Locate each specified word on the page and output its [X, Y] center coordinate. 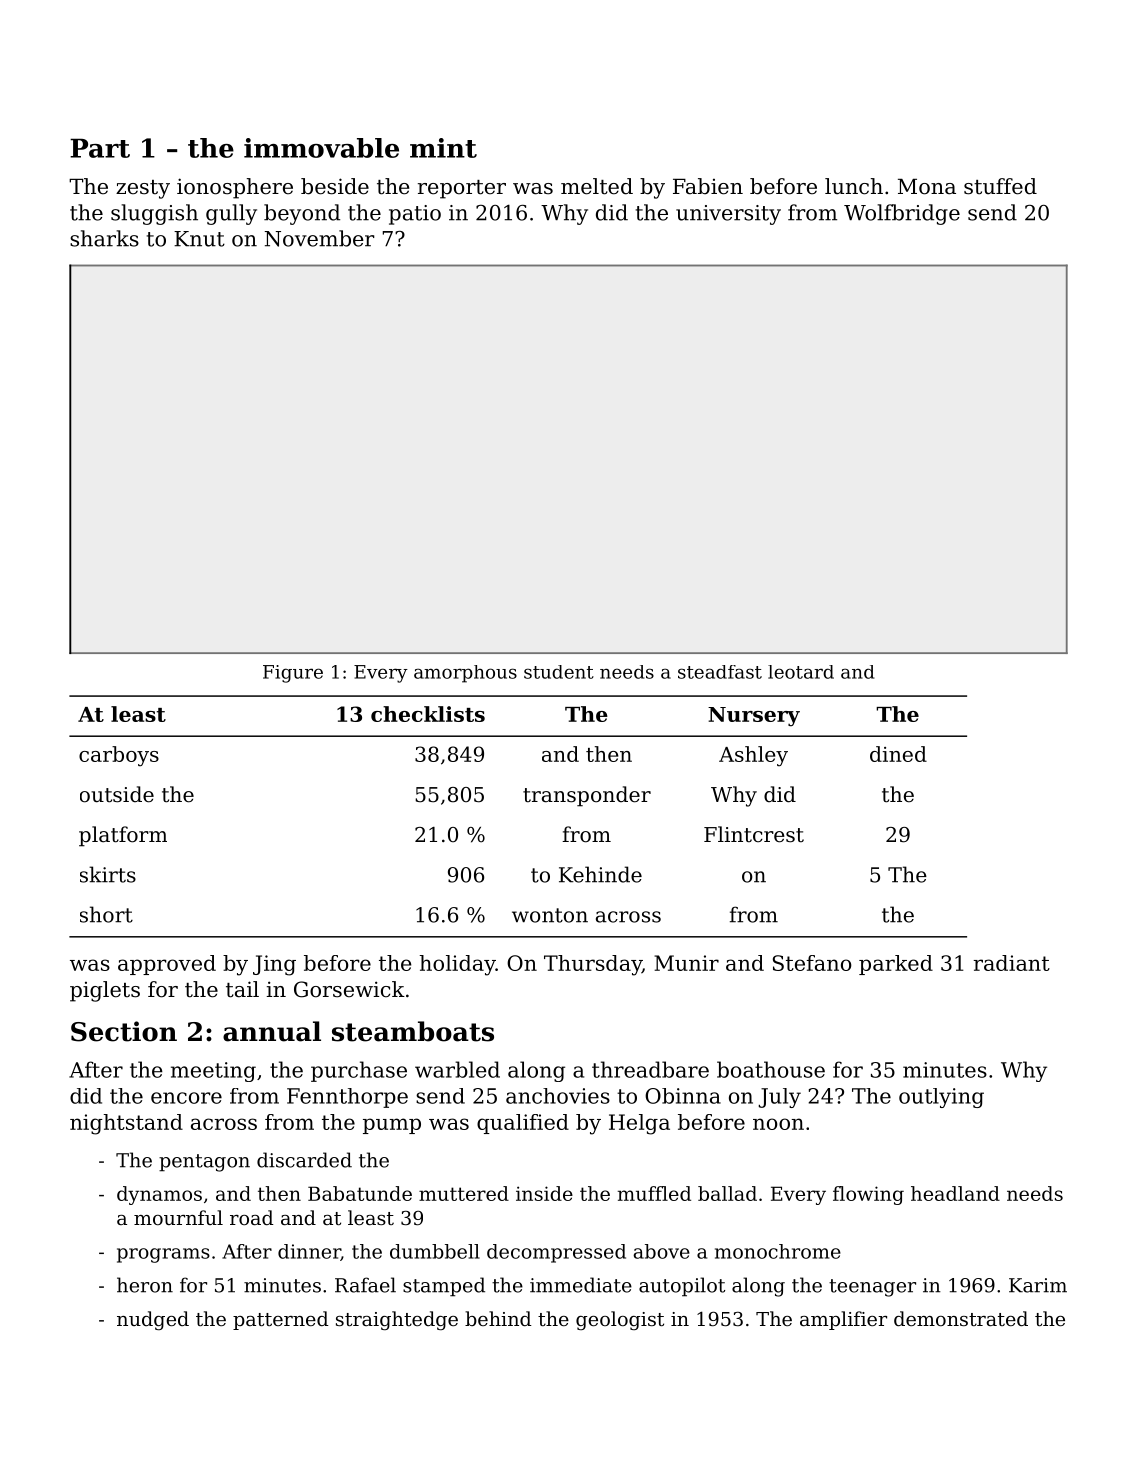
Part [100, 148]
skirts [108, 874]
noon [778, 1124]
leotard [801, 672]
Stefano [812, 963]
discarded [304, 1160]
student [559, 672]
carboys [119, 756]
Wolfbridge [902, 214]
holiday [458, 965]
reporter [462, 189]
